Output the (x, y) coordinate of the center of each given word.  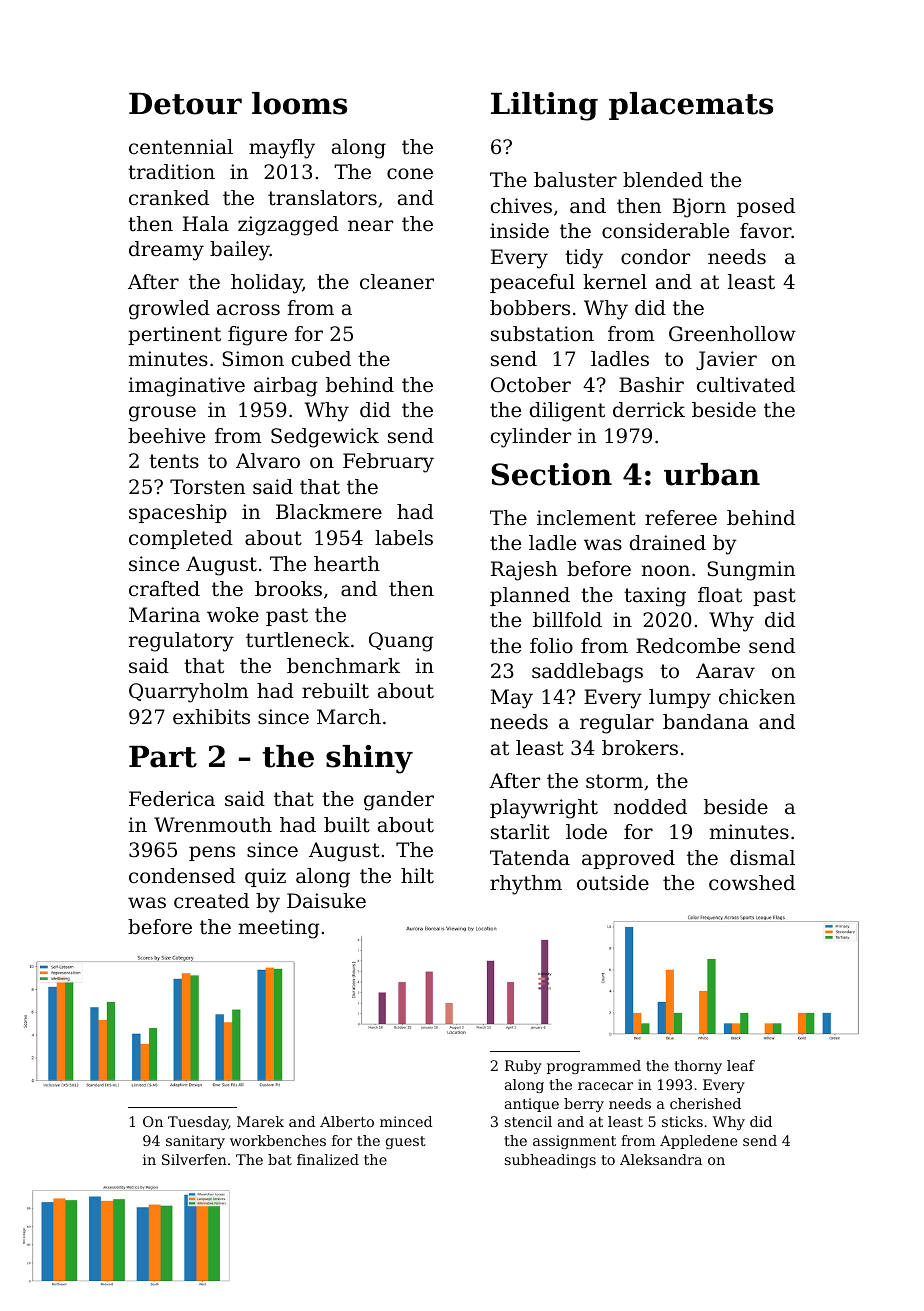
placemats (691, 106)
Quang (401, 642)
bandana (706, 722)
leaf (741, 1065)
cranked (169, 198)
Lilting (544, 106)
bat (280, 1159)
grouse (162, 414)
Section (551, 474)
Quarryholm (189, 693)
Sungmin (751, 571)
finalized (328, 1159)
